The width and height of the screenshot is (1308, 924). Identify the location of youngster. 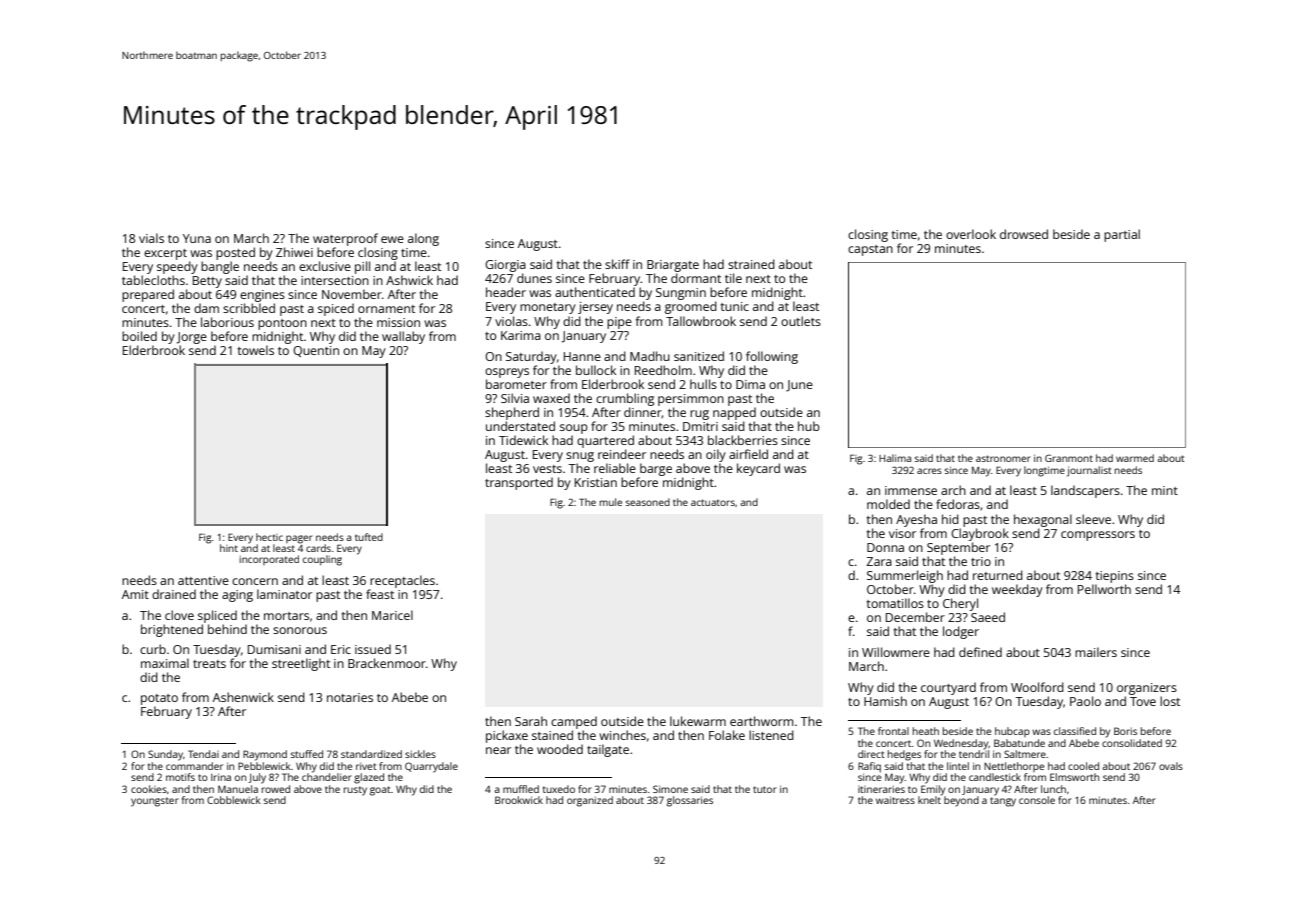
(155, 802).
